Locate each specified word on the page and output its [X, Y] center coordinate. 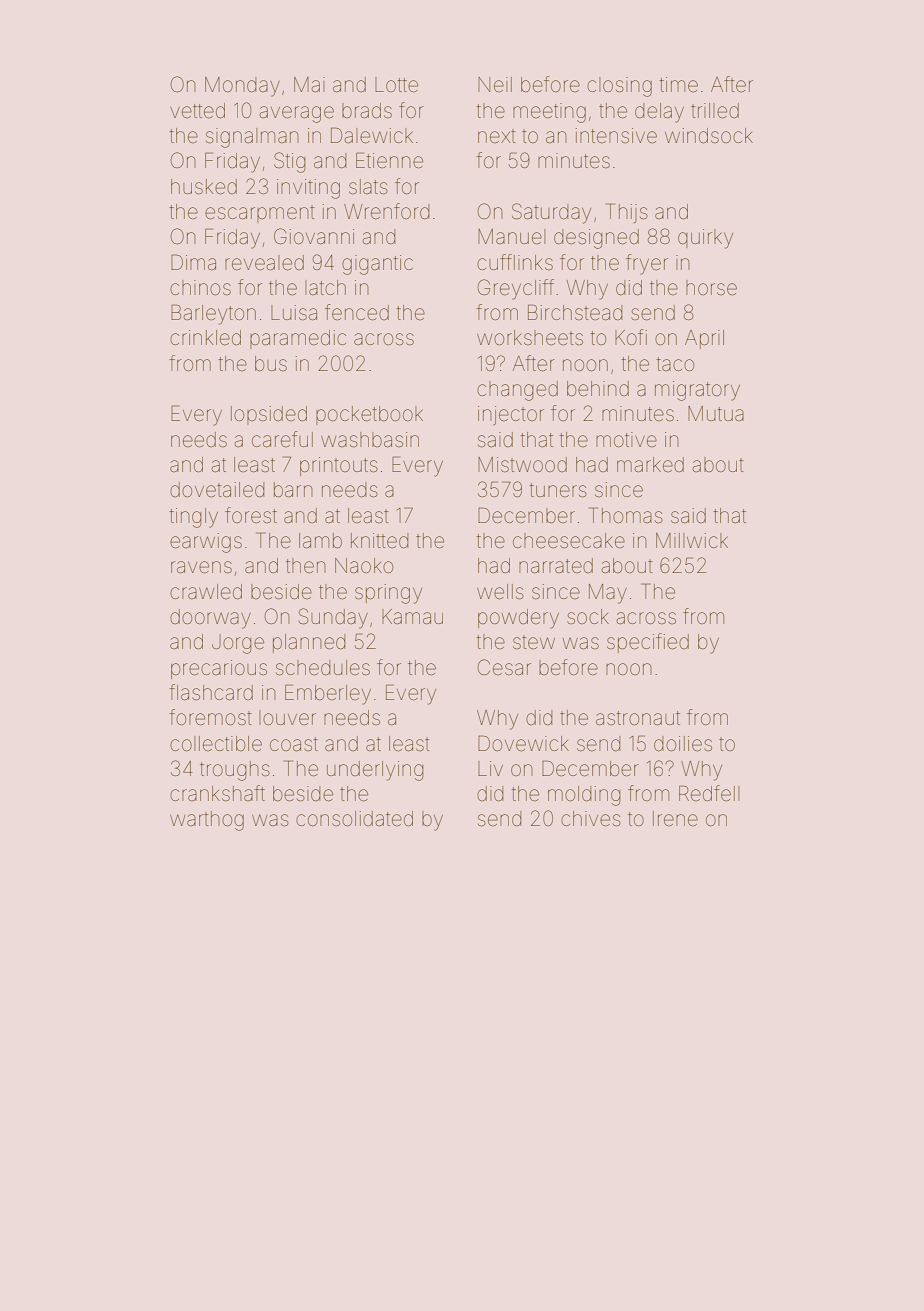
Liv [490, 768]
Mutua [716, 413]
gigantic [377, 265]
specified [648, 643]
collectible [216, 744]
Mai [309, 84]
